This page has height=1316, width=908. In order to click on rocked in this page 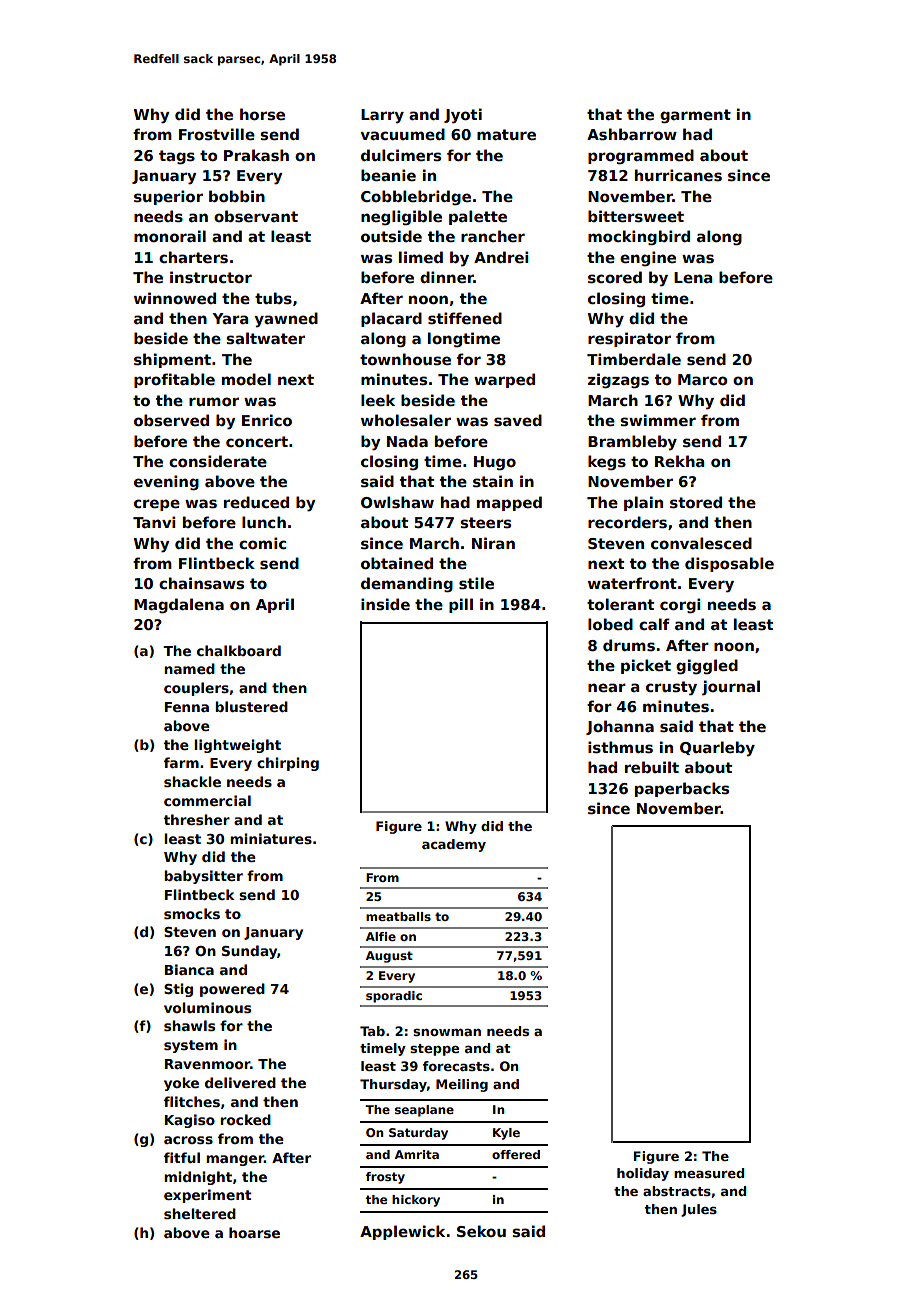, I will do `click(245, 1119)`.
